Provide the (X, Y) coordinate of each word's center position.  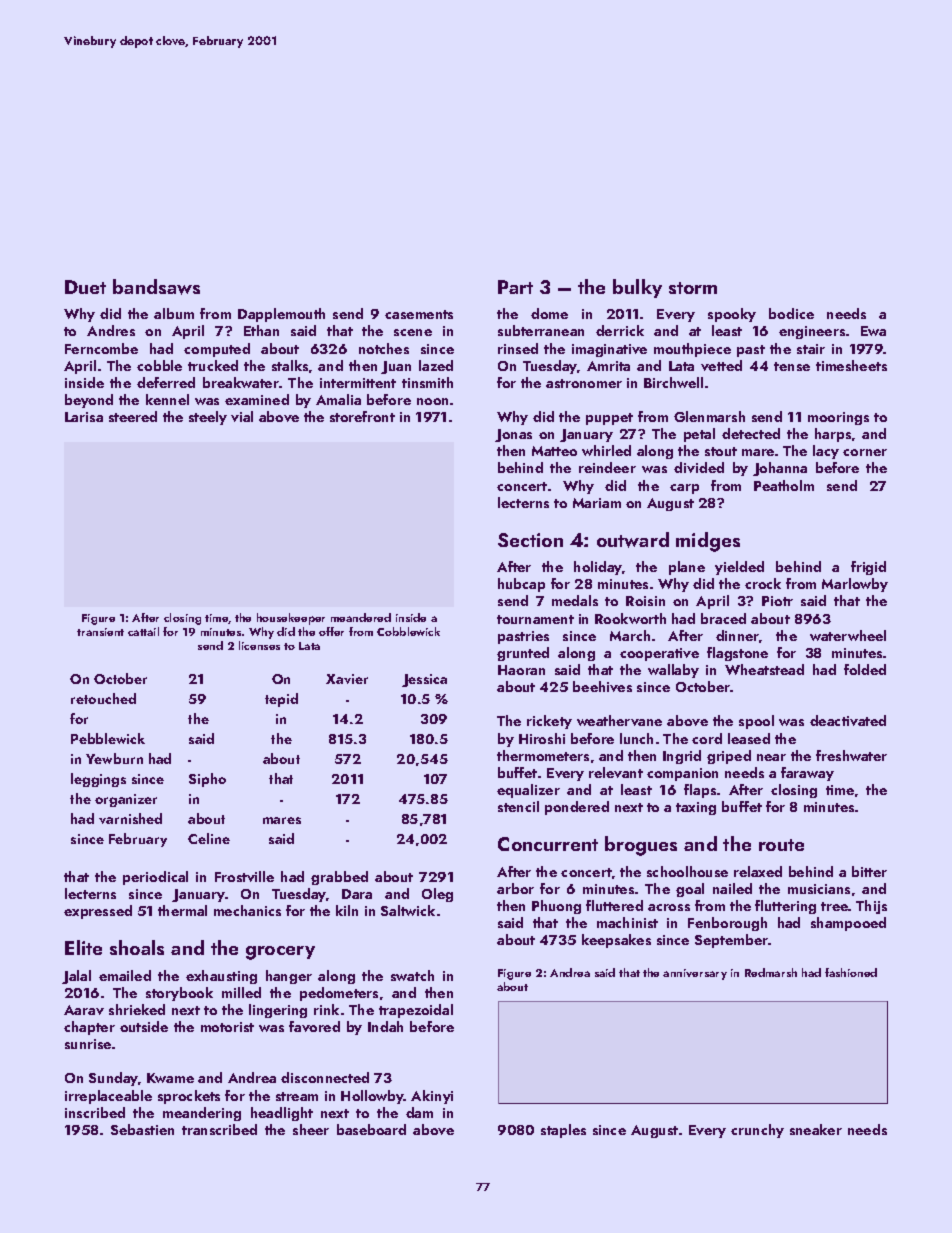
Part (515, 287)
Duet (85, 287)
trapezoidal (416, 1011)
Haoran (521, 670)
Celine (209, 838)
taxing (696, 808)
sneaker (816, 1129)
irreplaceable (108, 1097)
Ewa (873, 331)
